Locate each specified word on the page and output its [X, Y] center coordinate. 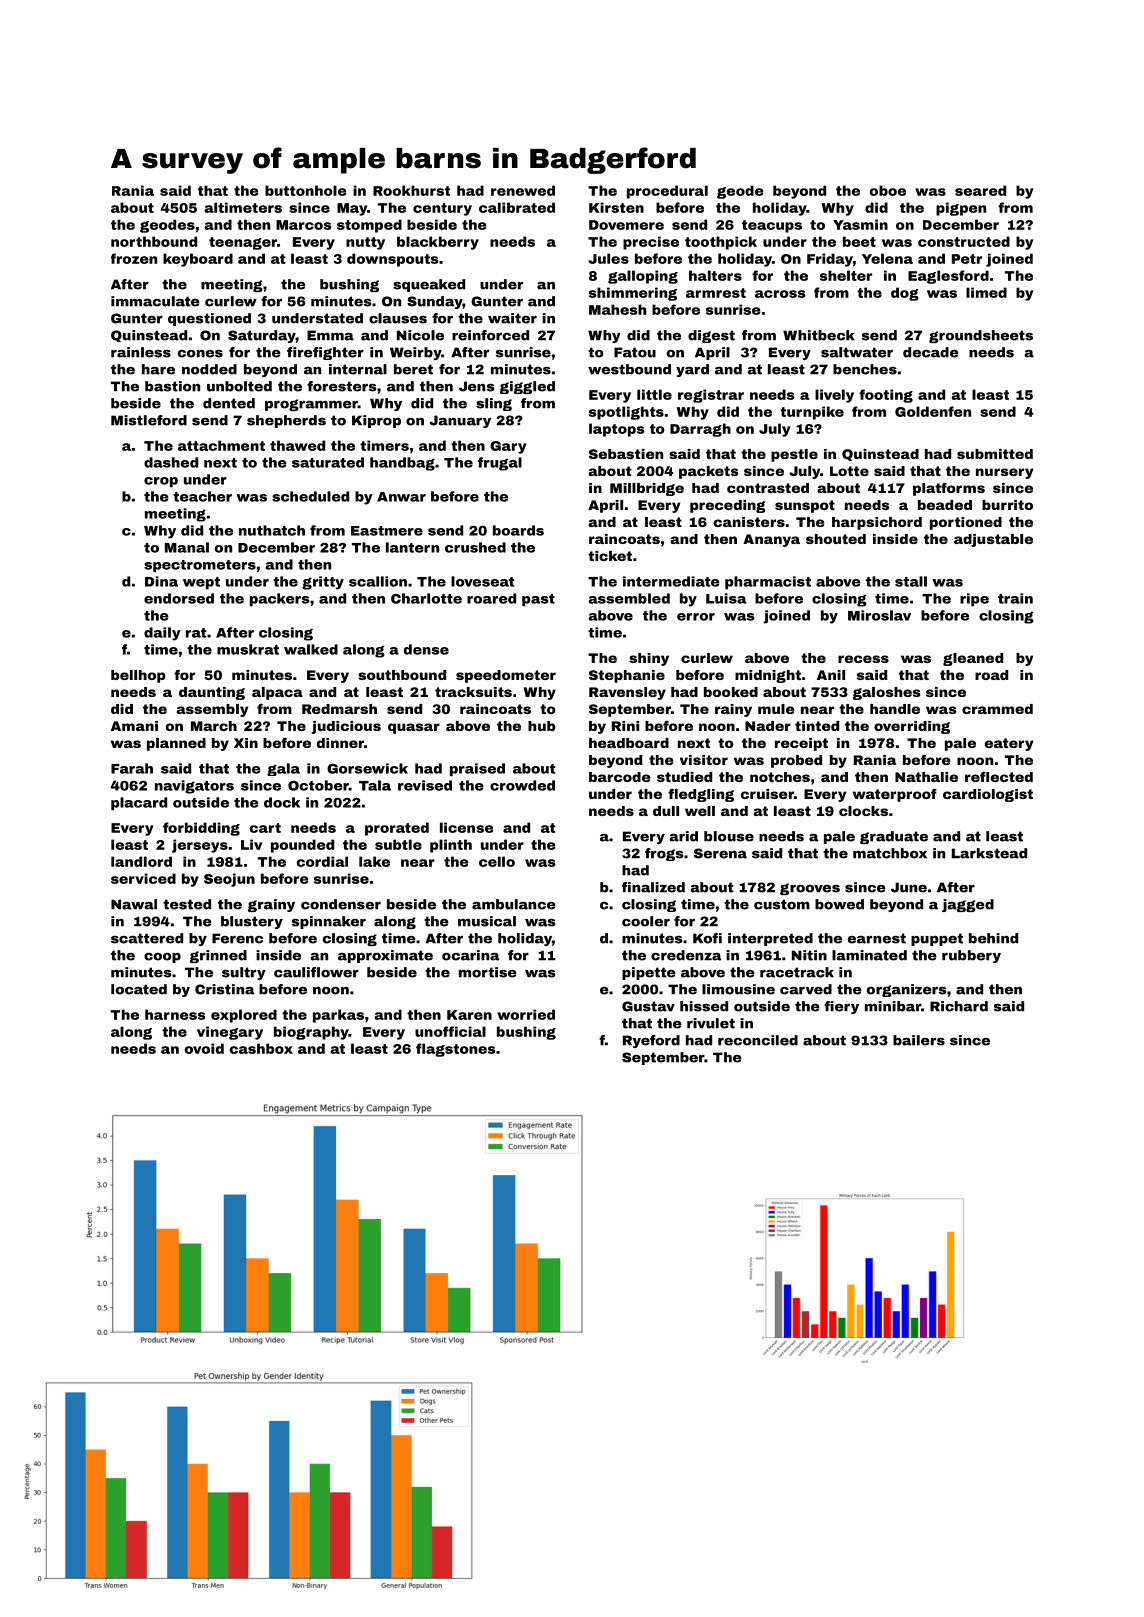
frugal [500, 464]
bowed [839, 904]
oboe [888, 190]
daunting [212, 693]
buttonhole [305, 190]
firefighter [325, 353]
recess [863, 659]
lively [834, 396]
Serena [720, 853]
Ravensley [627, 693]
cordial [322, 861]
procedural [667, 192]
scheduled [310, 496]
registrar [711, 396]
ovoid [204, 1048]
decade [931, 352]
